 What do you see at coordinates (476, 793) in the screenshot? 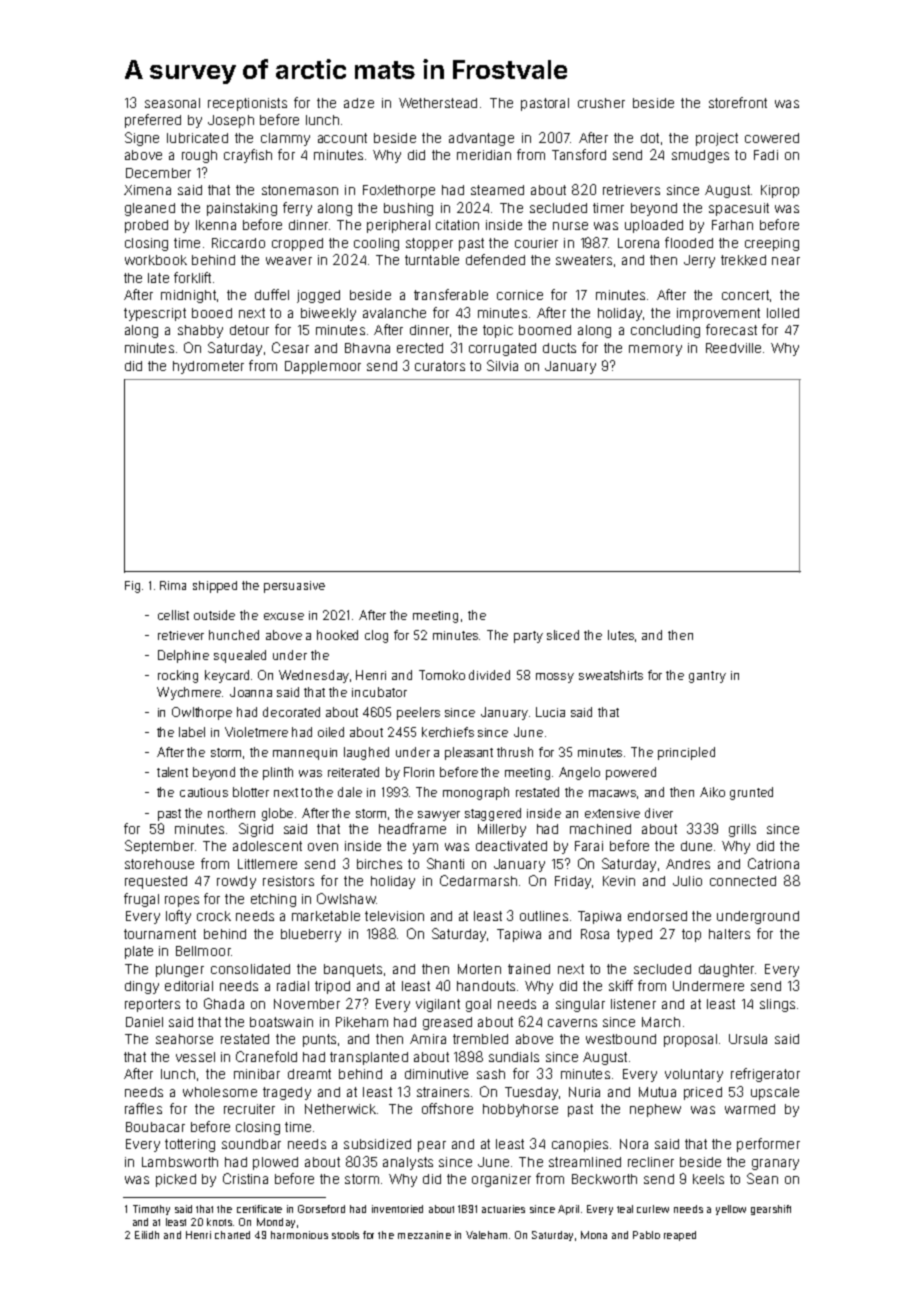
I see `monograph` at bounding box center [476, 793].
